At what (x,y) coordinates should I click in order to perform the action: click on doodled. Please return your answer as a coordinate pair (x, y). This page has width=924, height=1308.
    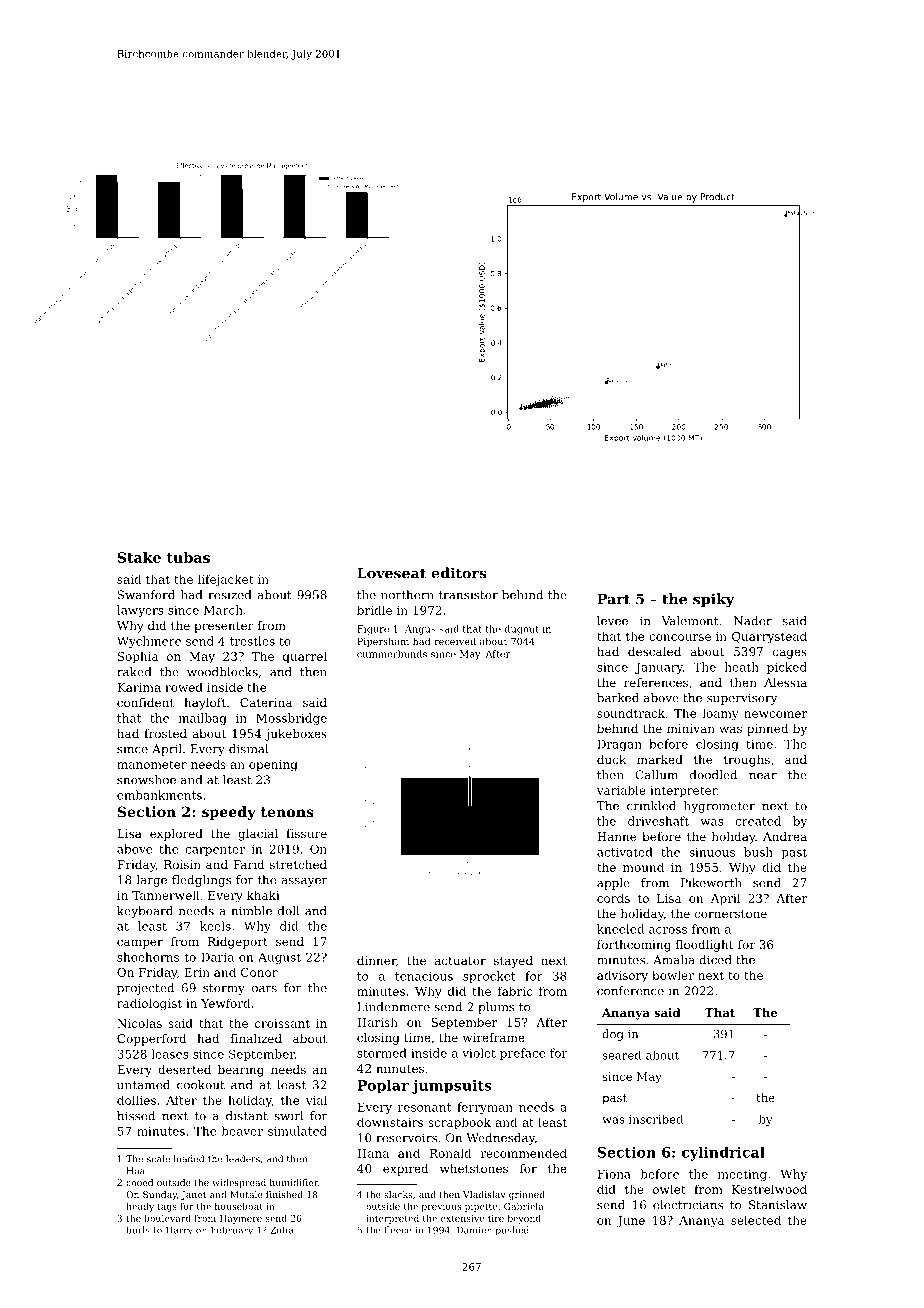
    Looking at the image, I should click on (713, 775).
